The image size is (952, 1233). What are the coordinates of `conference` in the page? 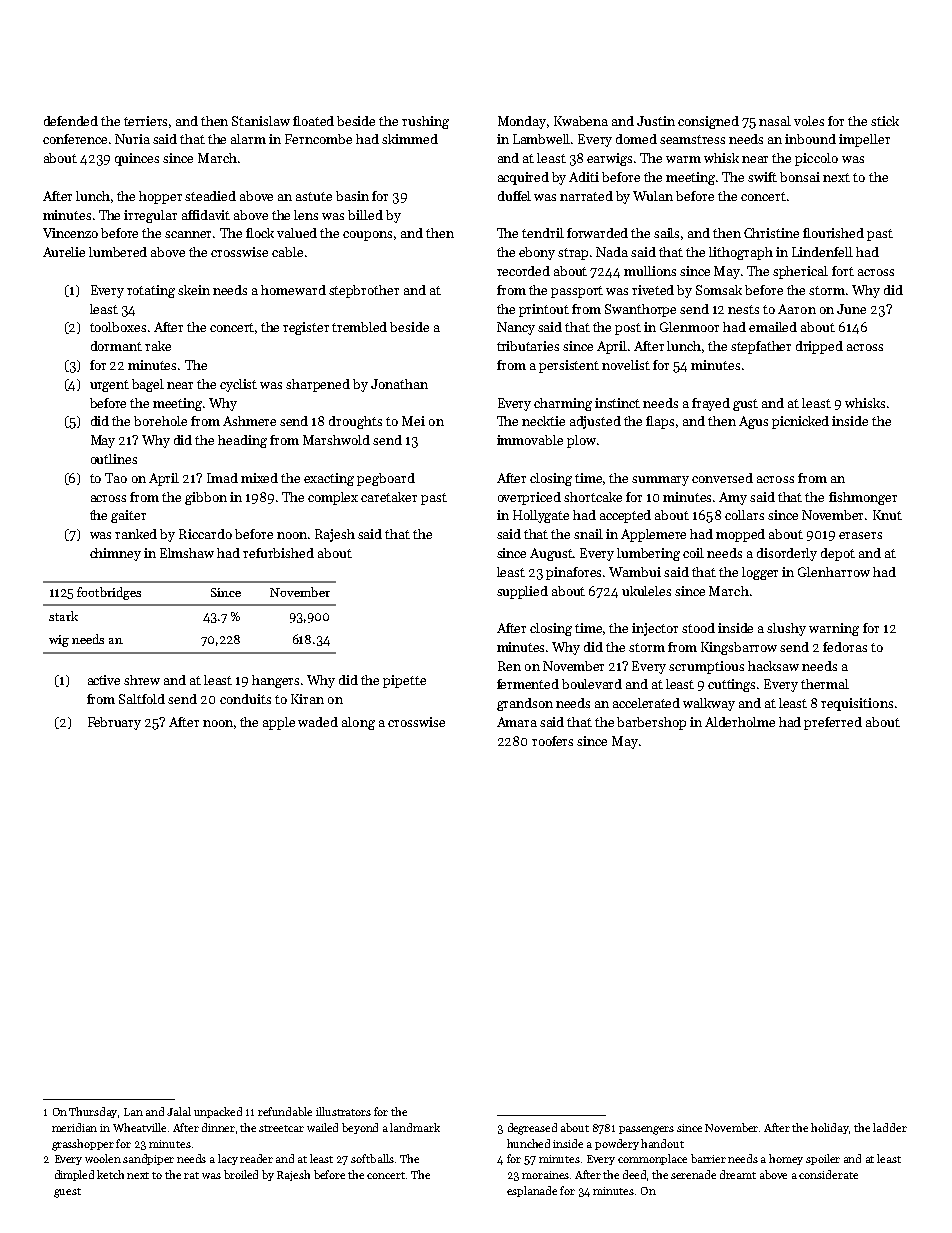 It's located at (75, 139).
